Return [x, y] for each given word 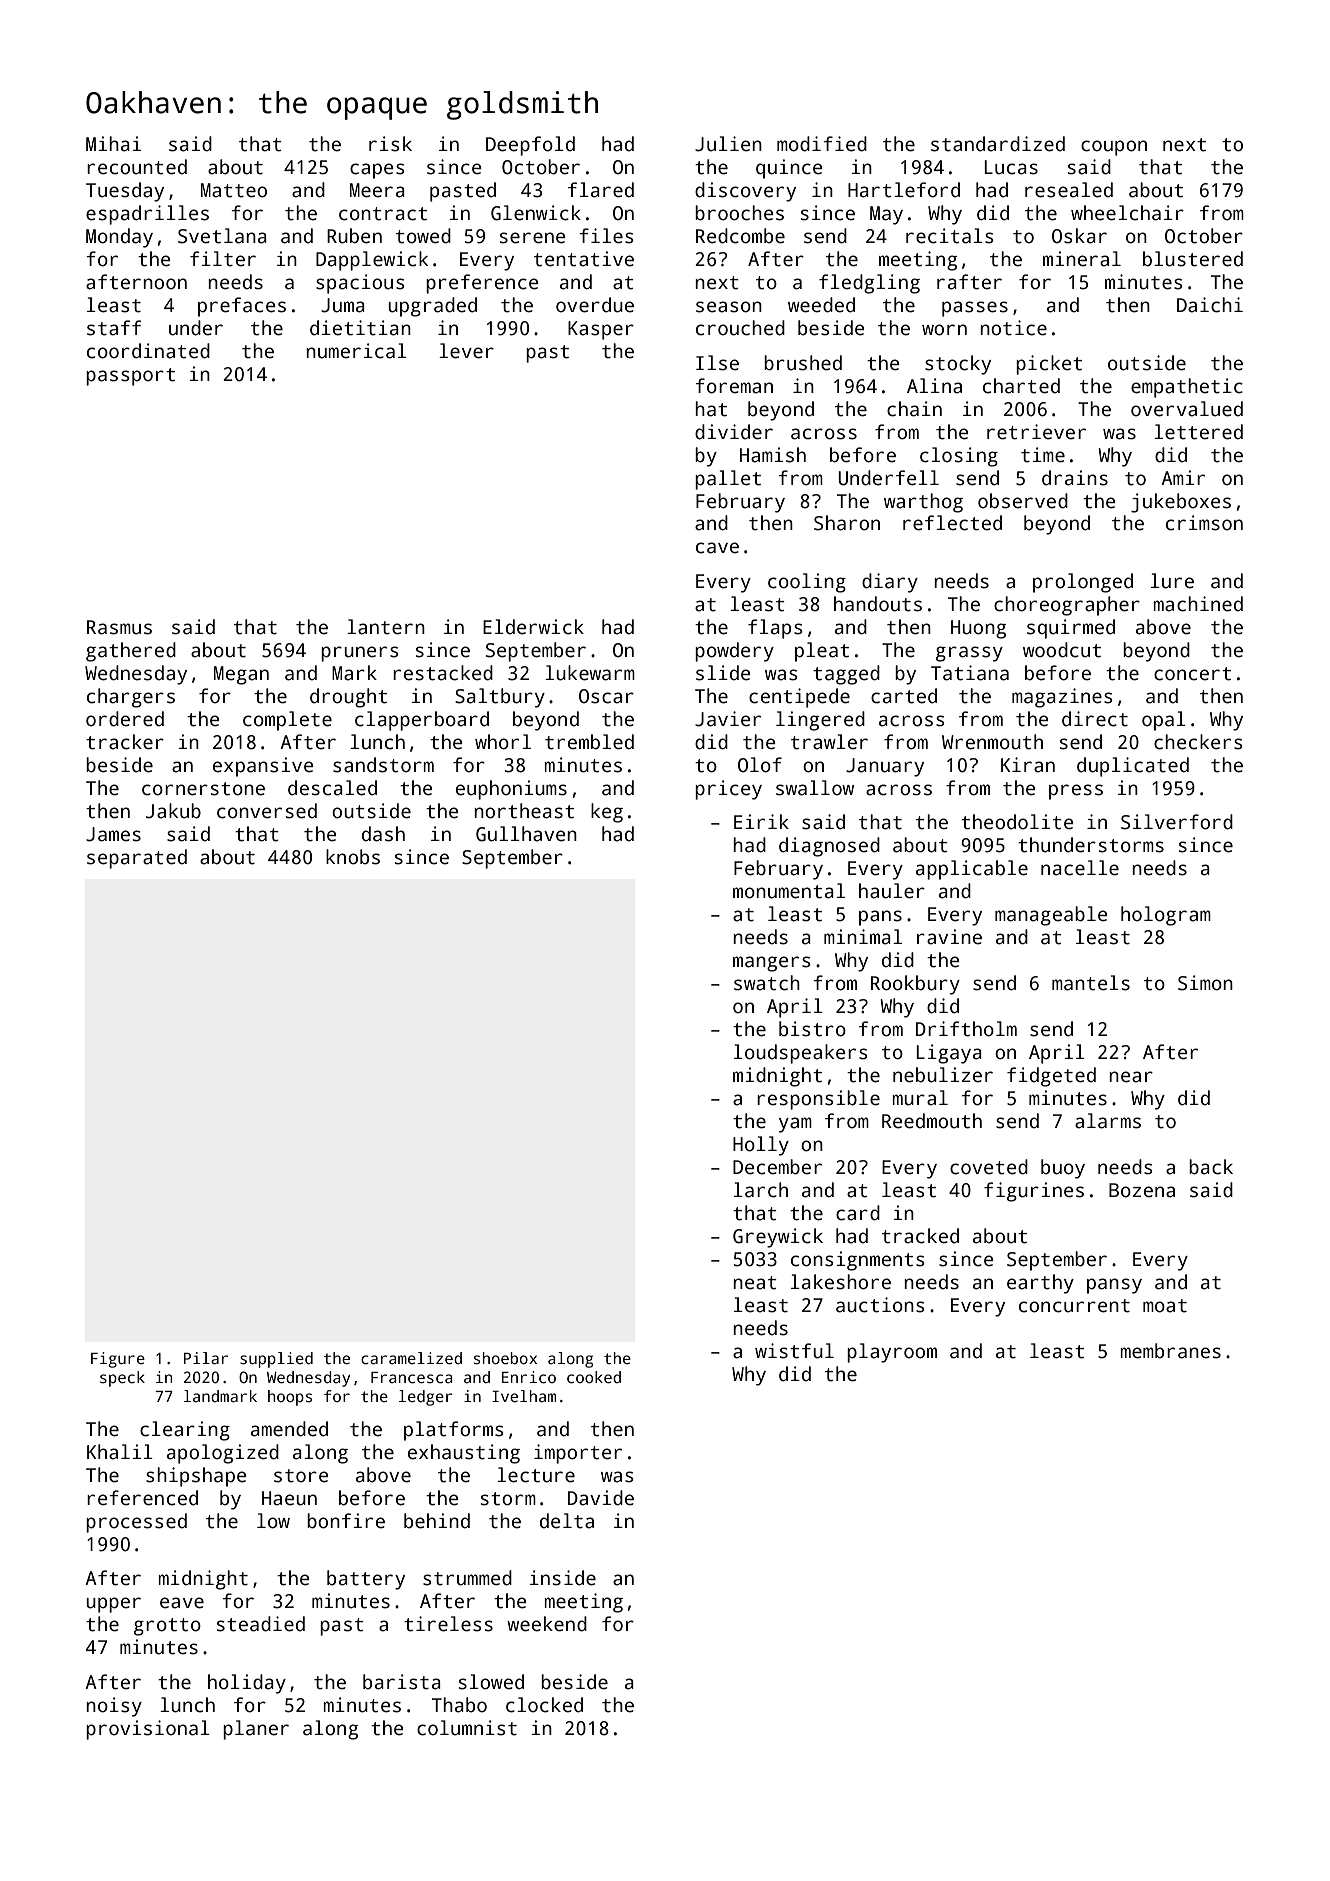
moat [1165, 1306]
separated [137, 859]
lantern [386, 627]
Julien [728, 144]
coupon [1114, 148]
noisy [114, 1707]
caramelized [411, 1358]
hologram [1166, 916]
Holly [761, 1146]
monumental [789, 891]
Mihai [113, 144]
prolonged [1083, 583]
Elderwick [533, 627]
